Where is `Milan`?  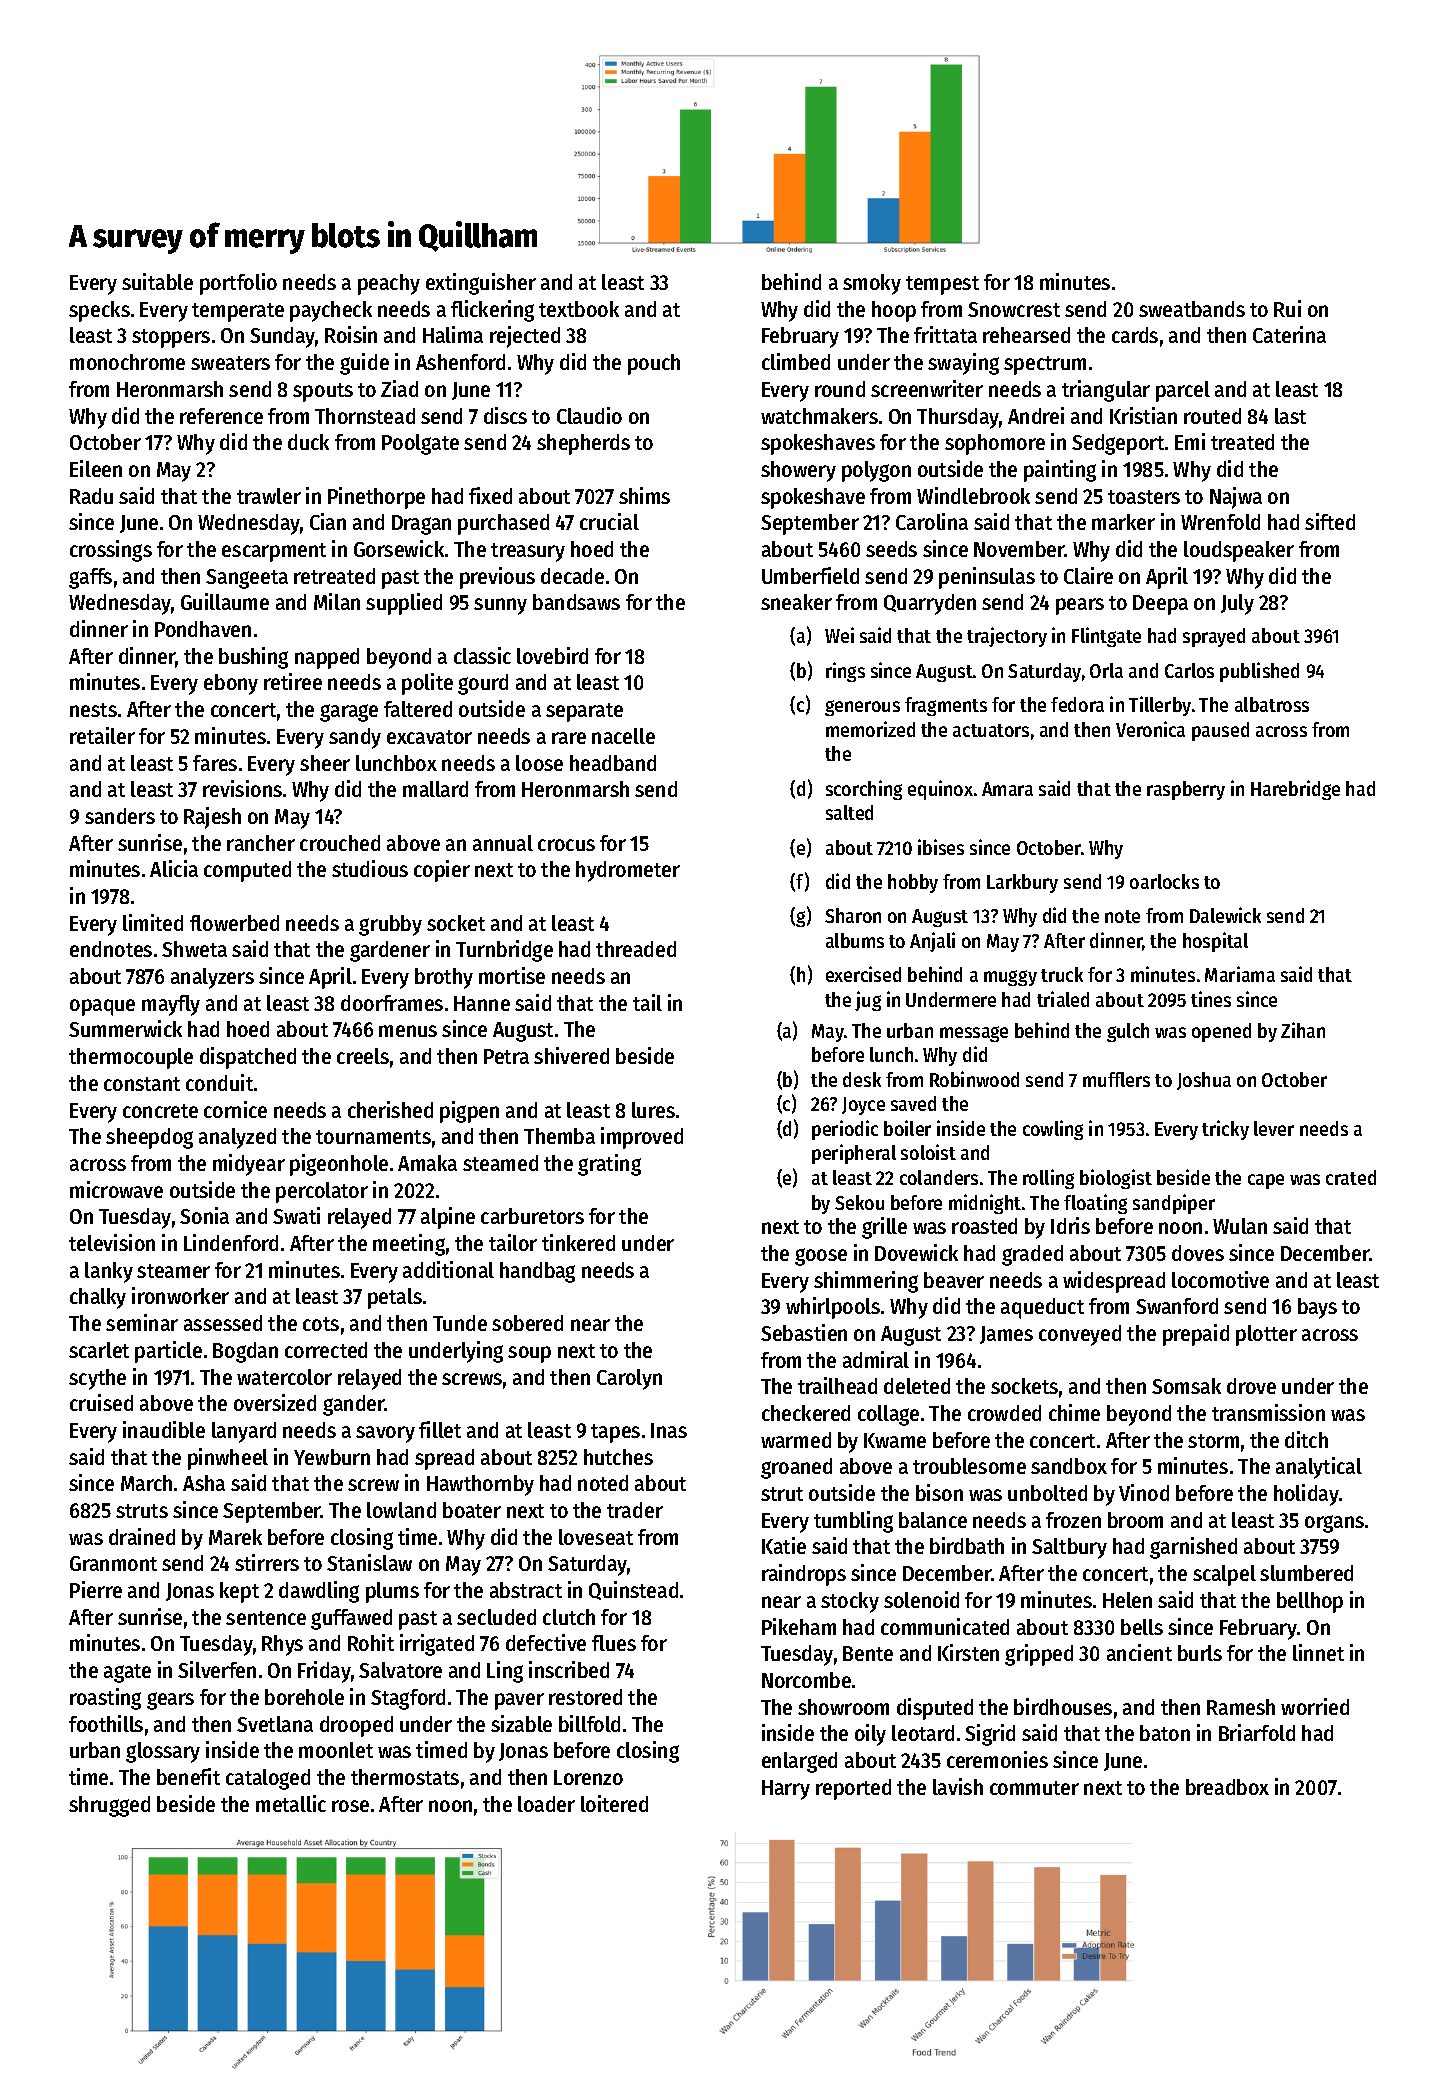
Milan is located at coordinates (337, 601).
